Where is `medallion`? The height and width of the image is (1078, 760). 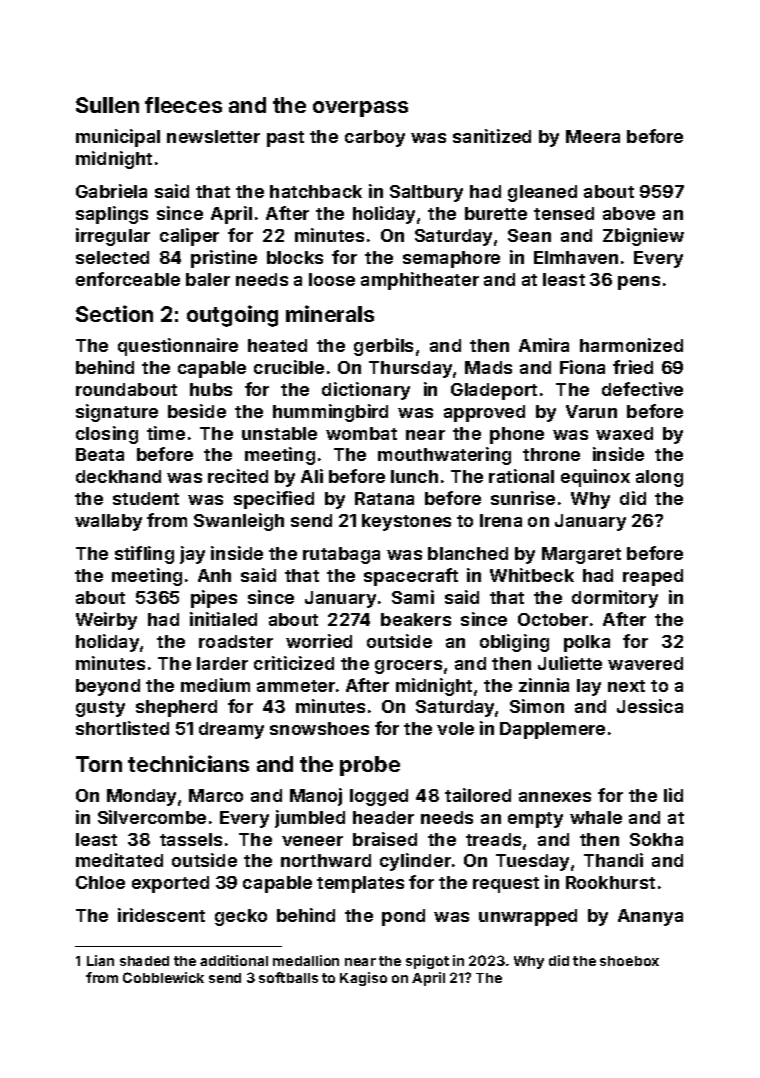 medallion is located at coordinates (306, 960).
